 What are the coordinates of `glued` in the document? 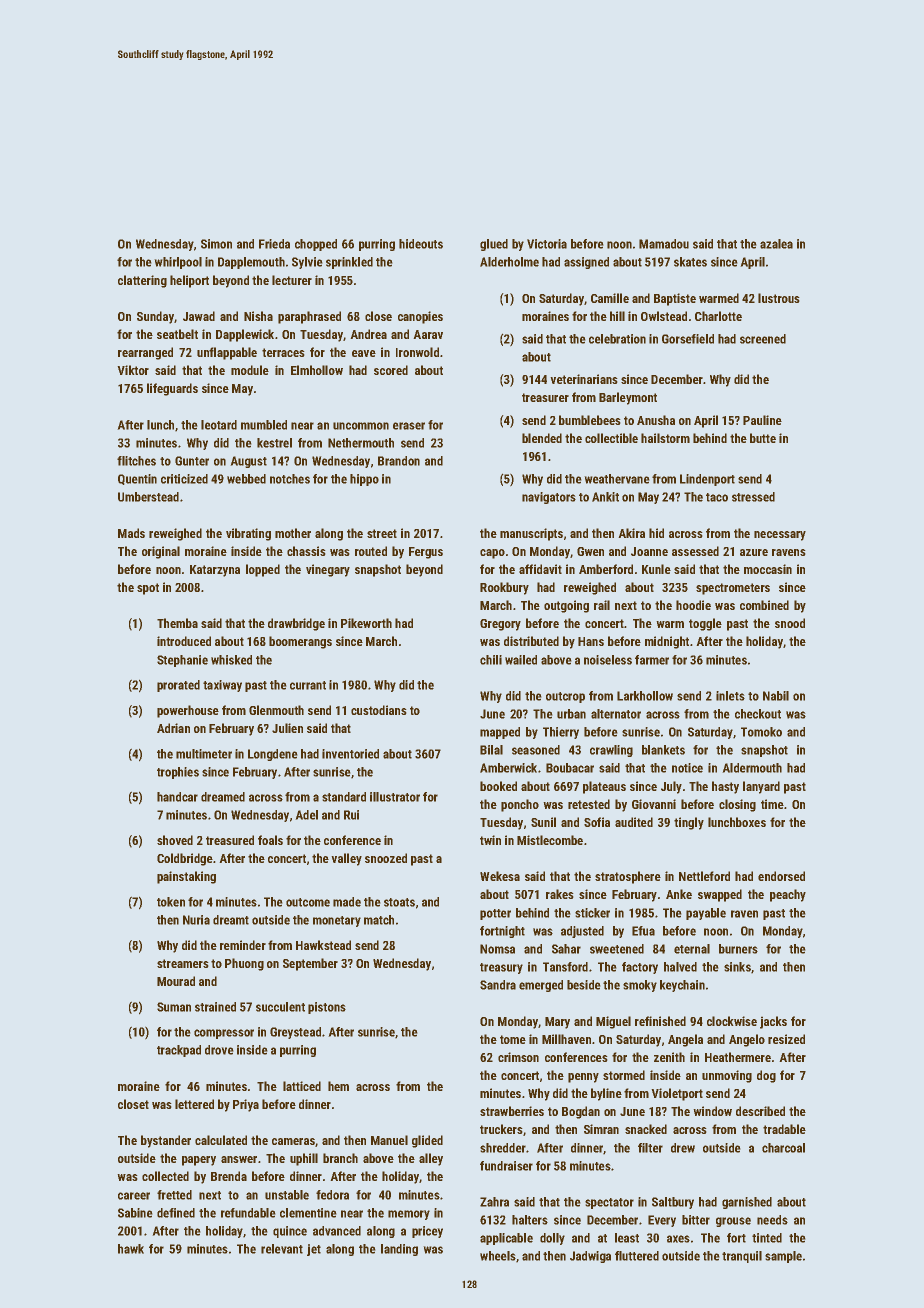 It's located at (494, 245).
